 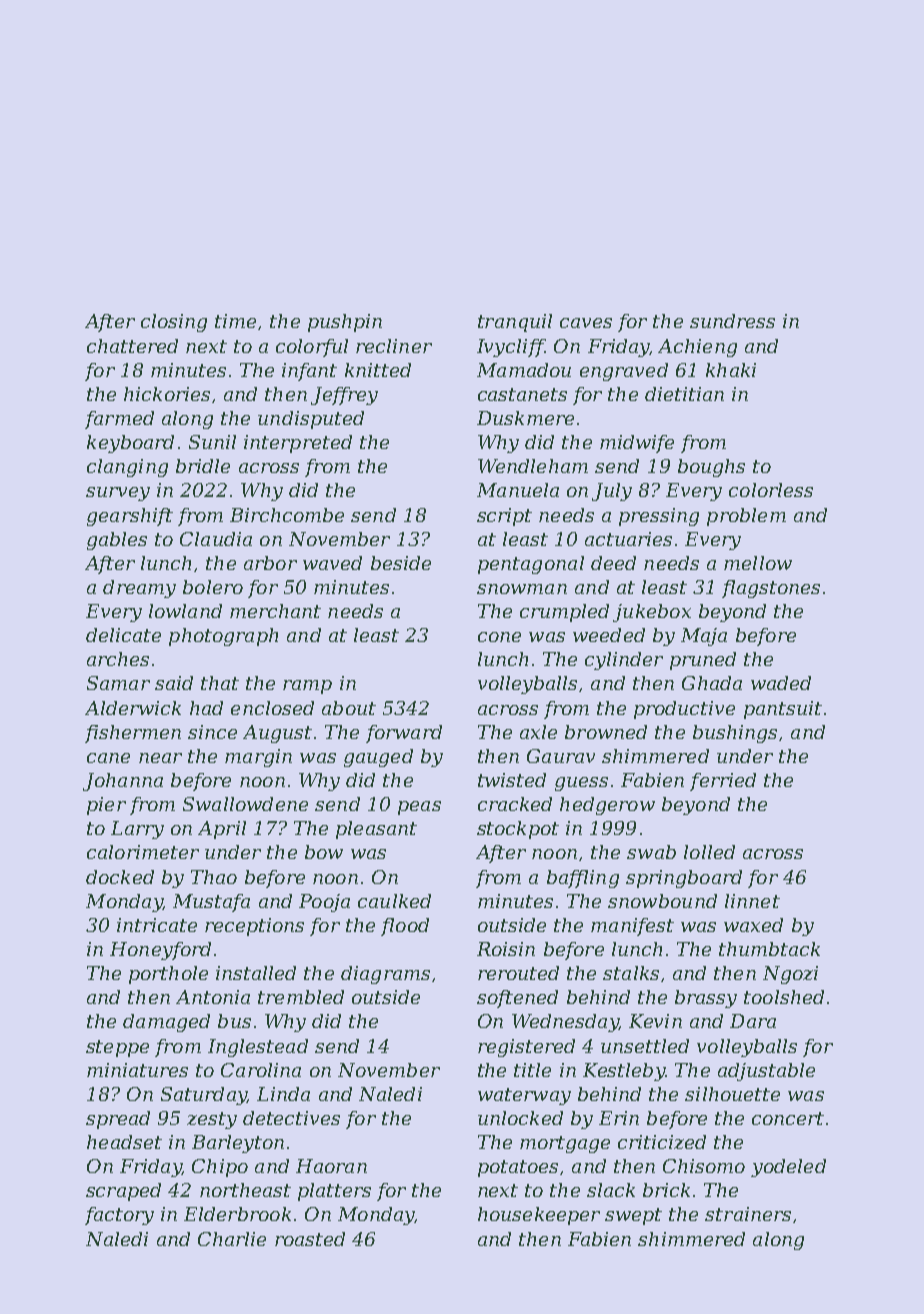 I want to click on steppe, so click(x=117, y=1048).
